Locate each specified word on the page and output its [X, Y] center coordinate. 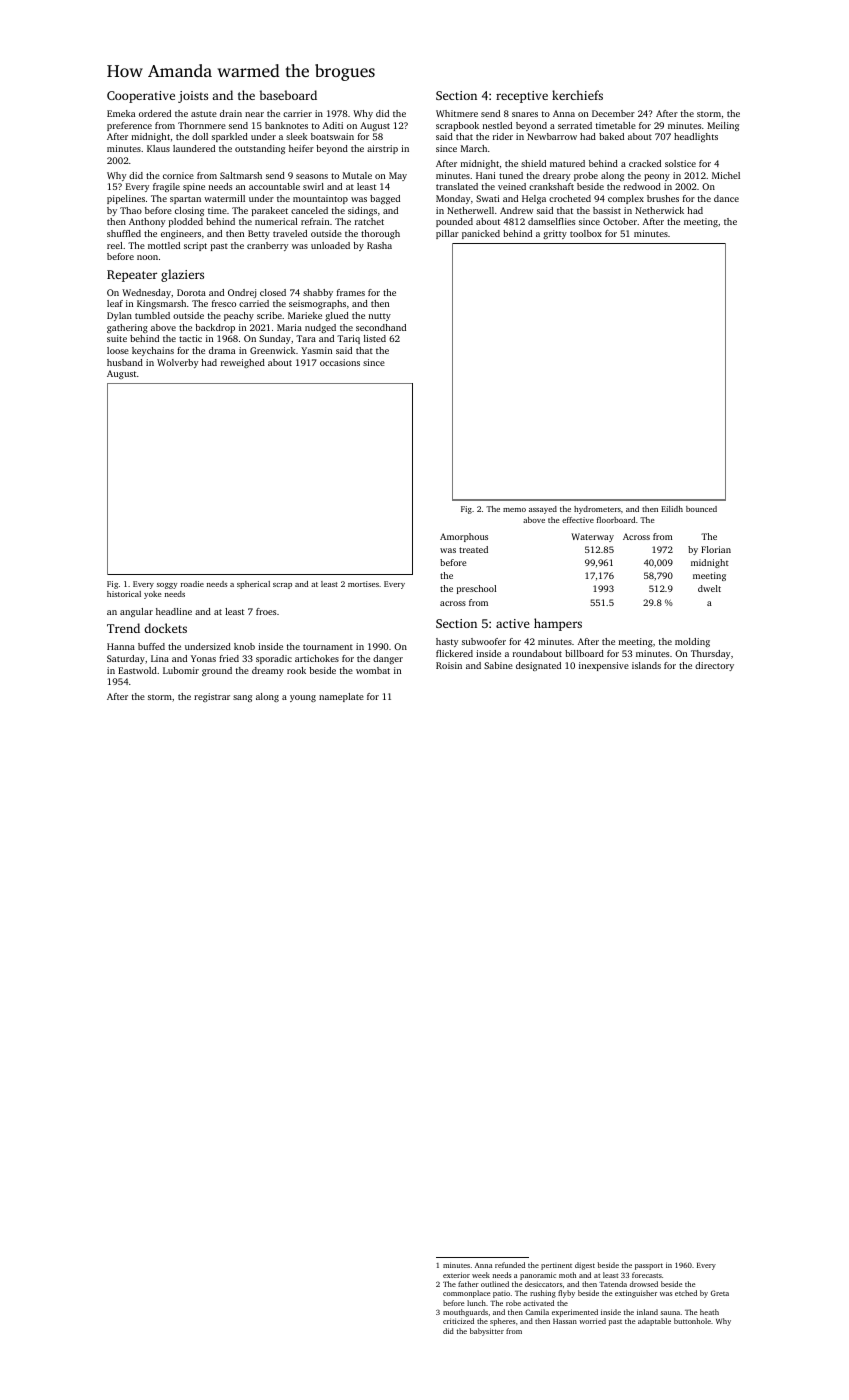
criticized [458, 1321]
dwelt [709, 588]
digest [585, 1266]
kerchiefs [577, 95]
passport [649, 1266]
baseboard [288, 95]
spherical [253, 585]
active [513, 623]
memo [514, 510]
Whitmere [457, 113]
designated [538, 666]
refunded [510, 1265]
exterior [456, 1275]
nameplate [341, 697]
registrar [212, 697]
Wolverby [177, 363]
